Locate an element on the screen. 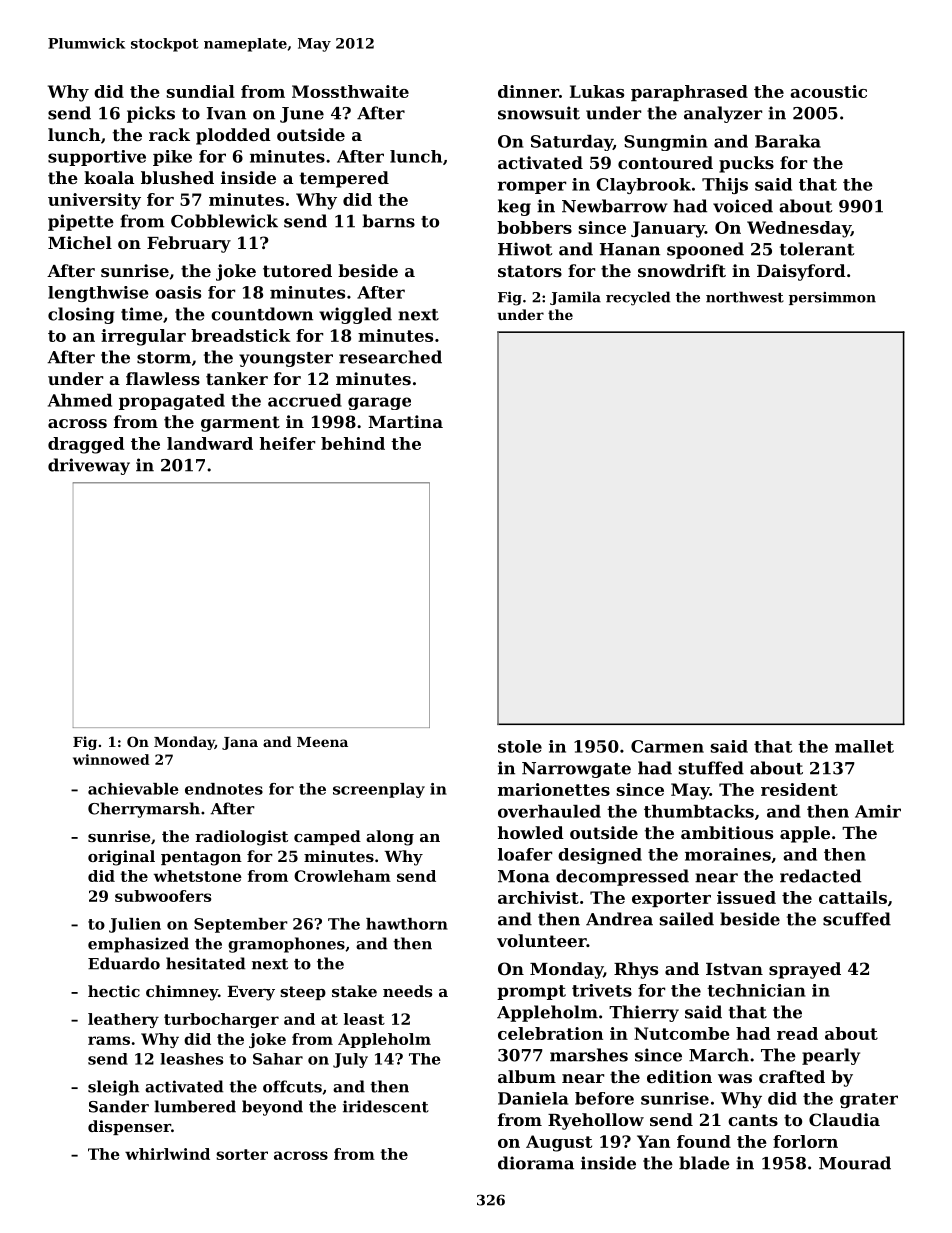  issued is located at coordinates (746, 897).
